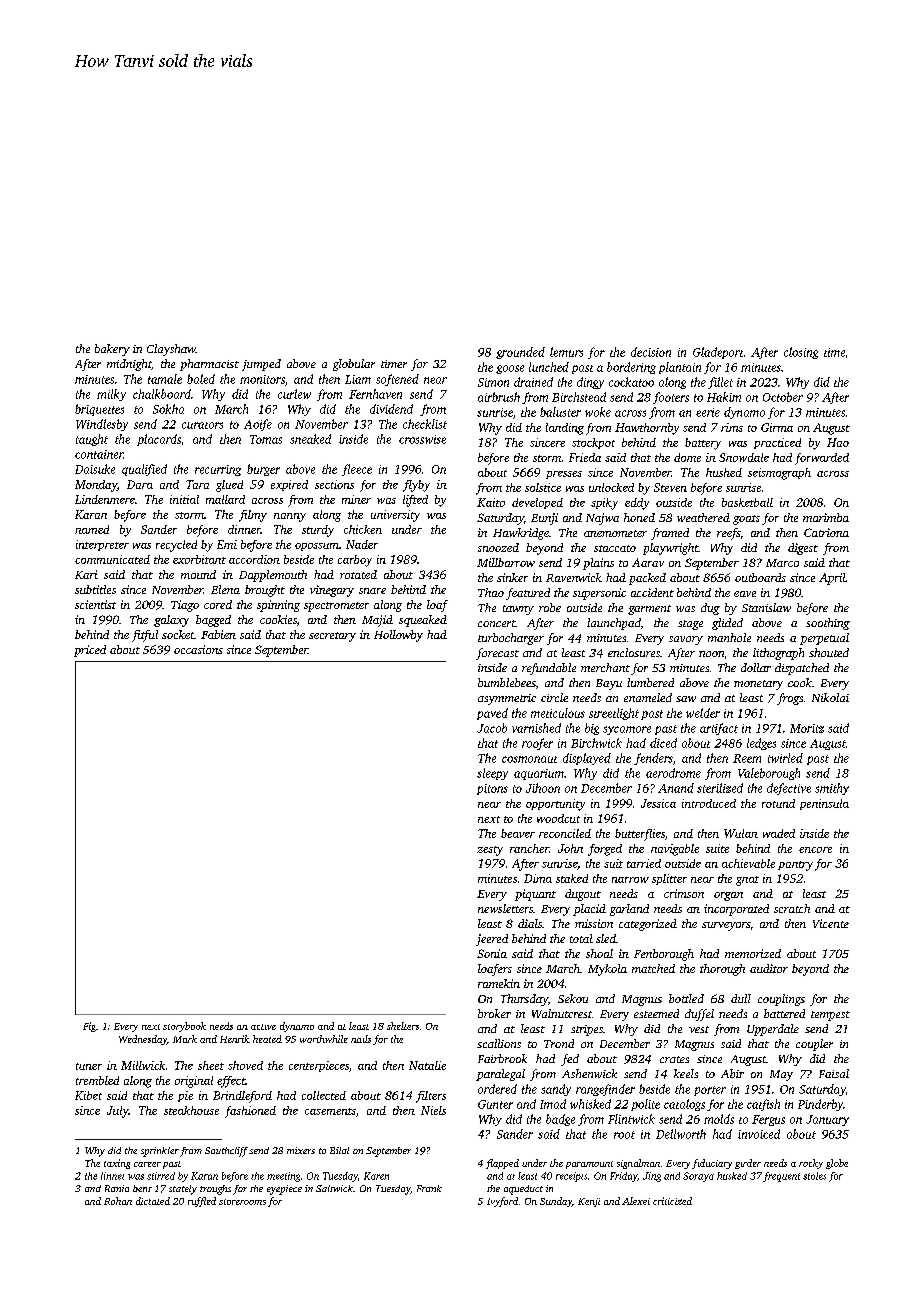 Image resolution: width=924 pixels, height=1308 pixels. I want to click on memorized, so click(753, 953).
